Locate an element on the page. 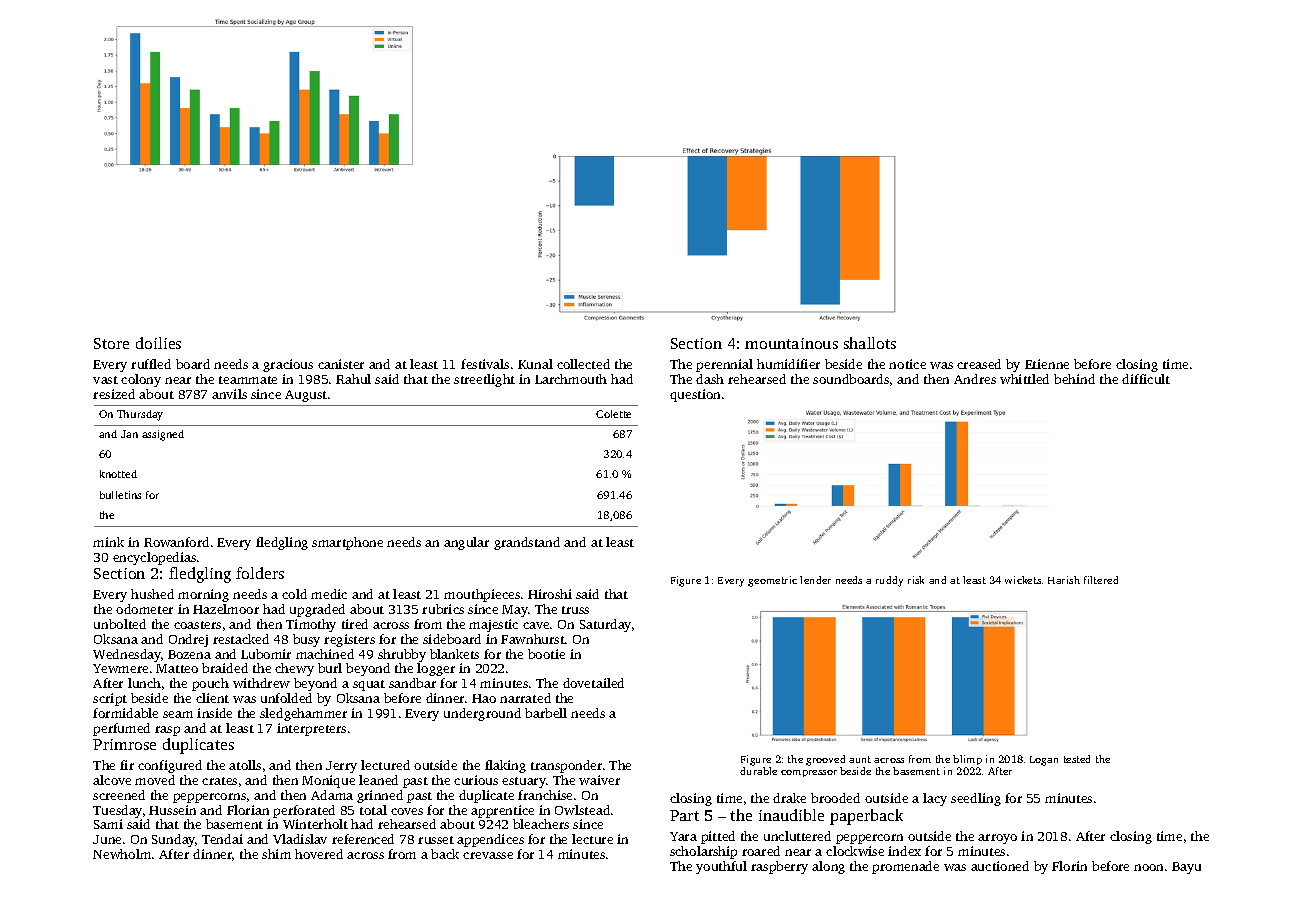  odometer is located at coordinates (144, 609).
